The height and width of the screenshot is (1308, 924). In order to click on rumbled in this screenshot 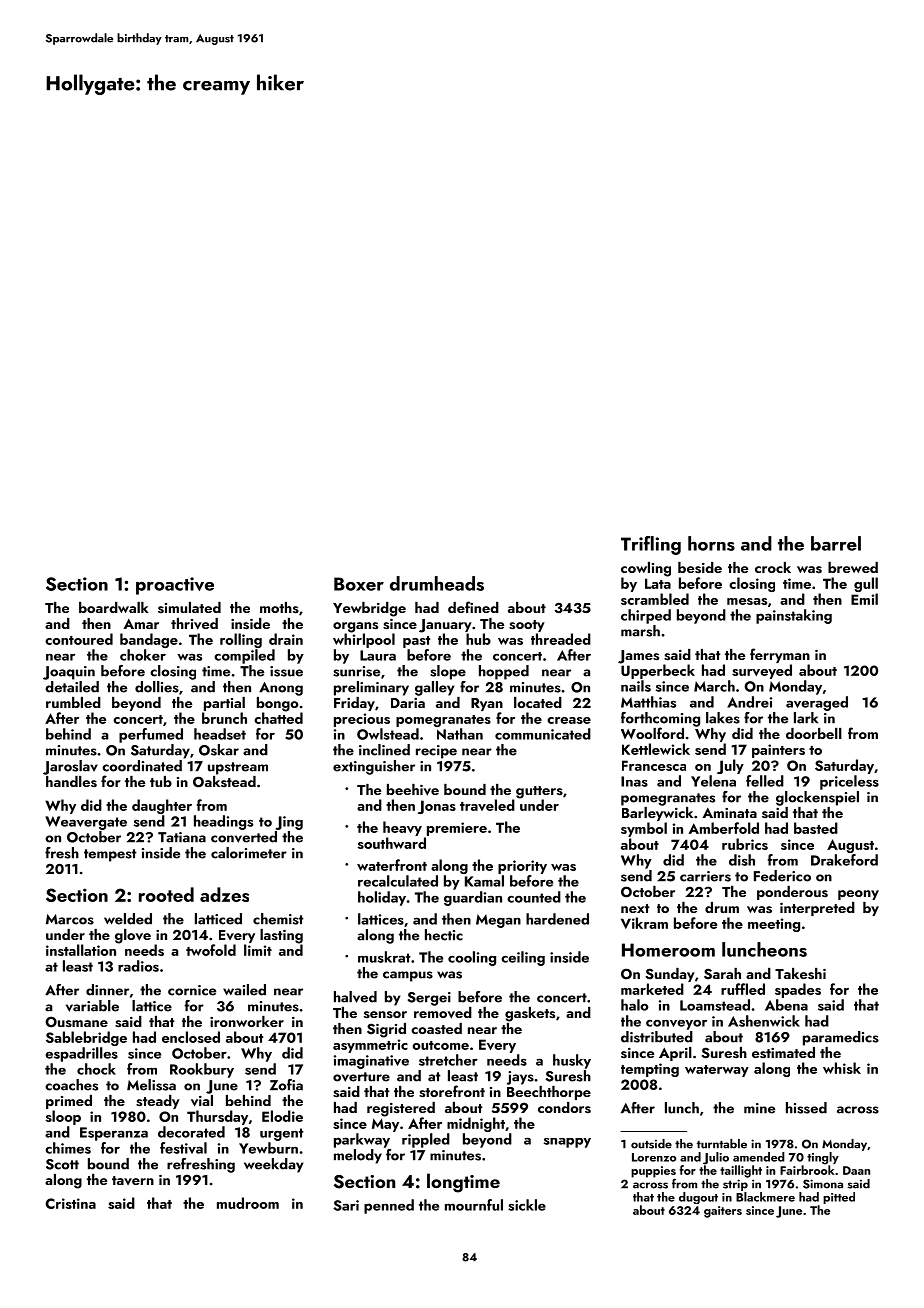, I will do `click(73, 702)`.
